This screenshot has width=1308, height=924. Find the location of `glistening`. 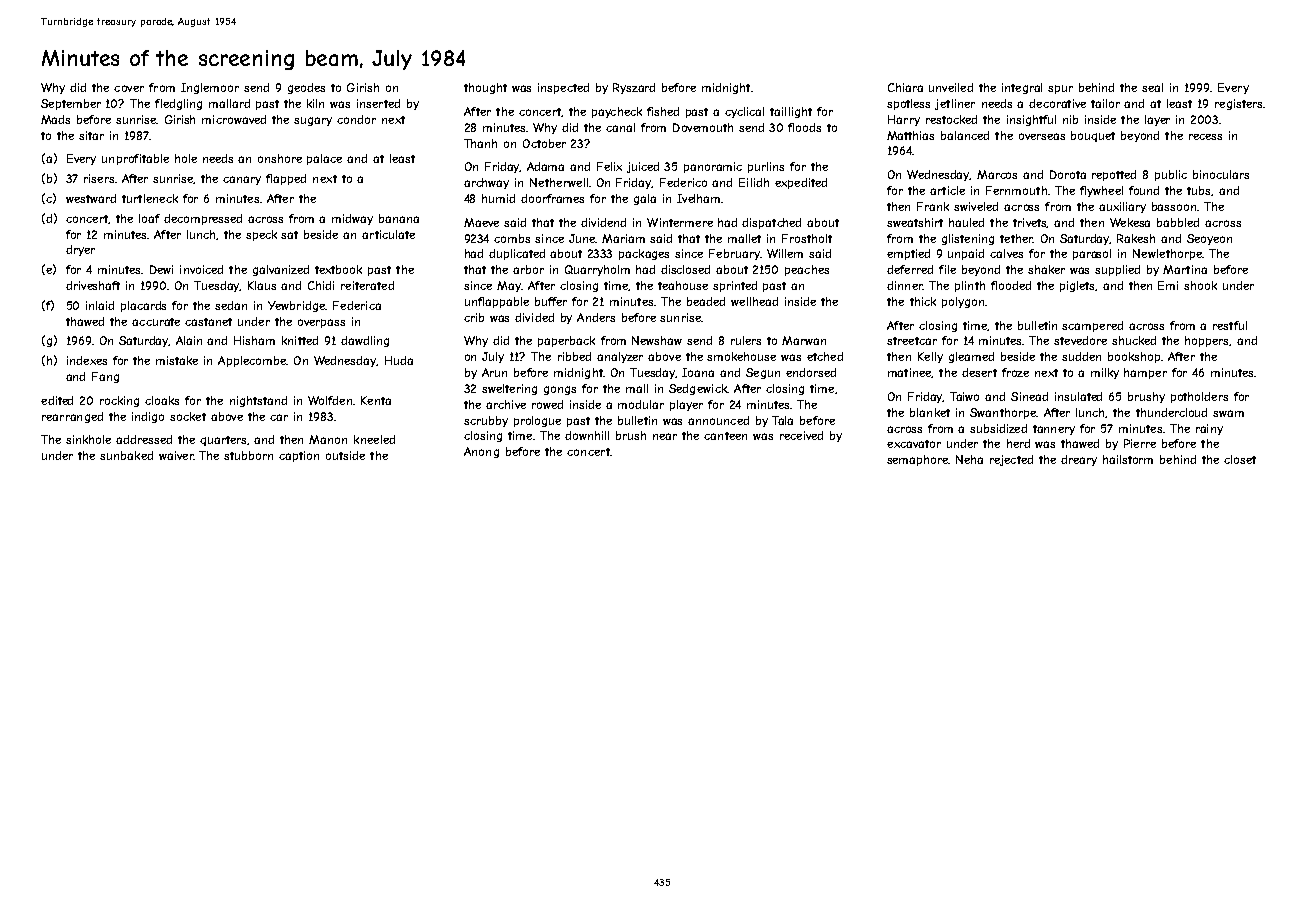

glistening is located at coordinates (968, 239).
